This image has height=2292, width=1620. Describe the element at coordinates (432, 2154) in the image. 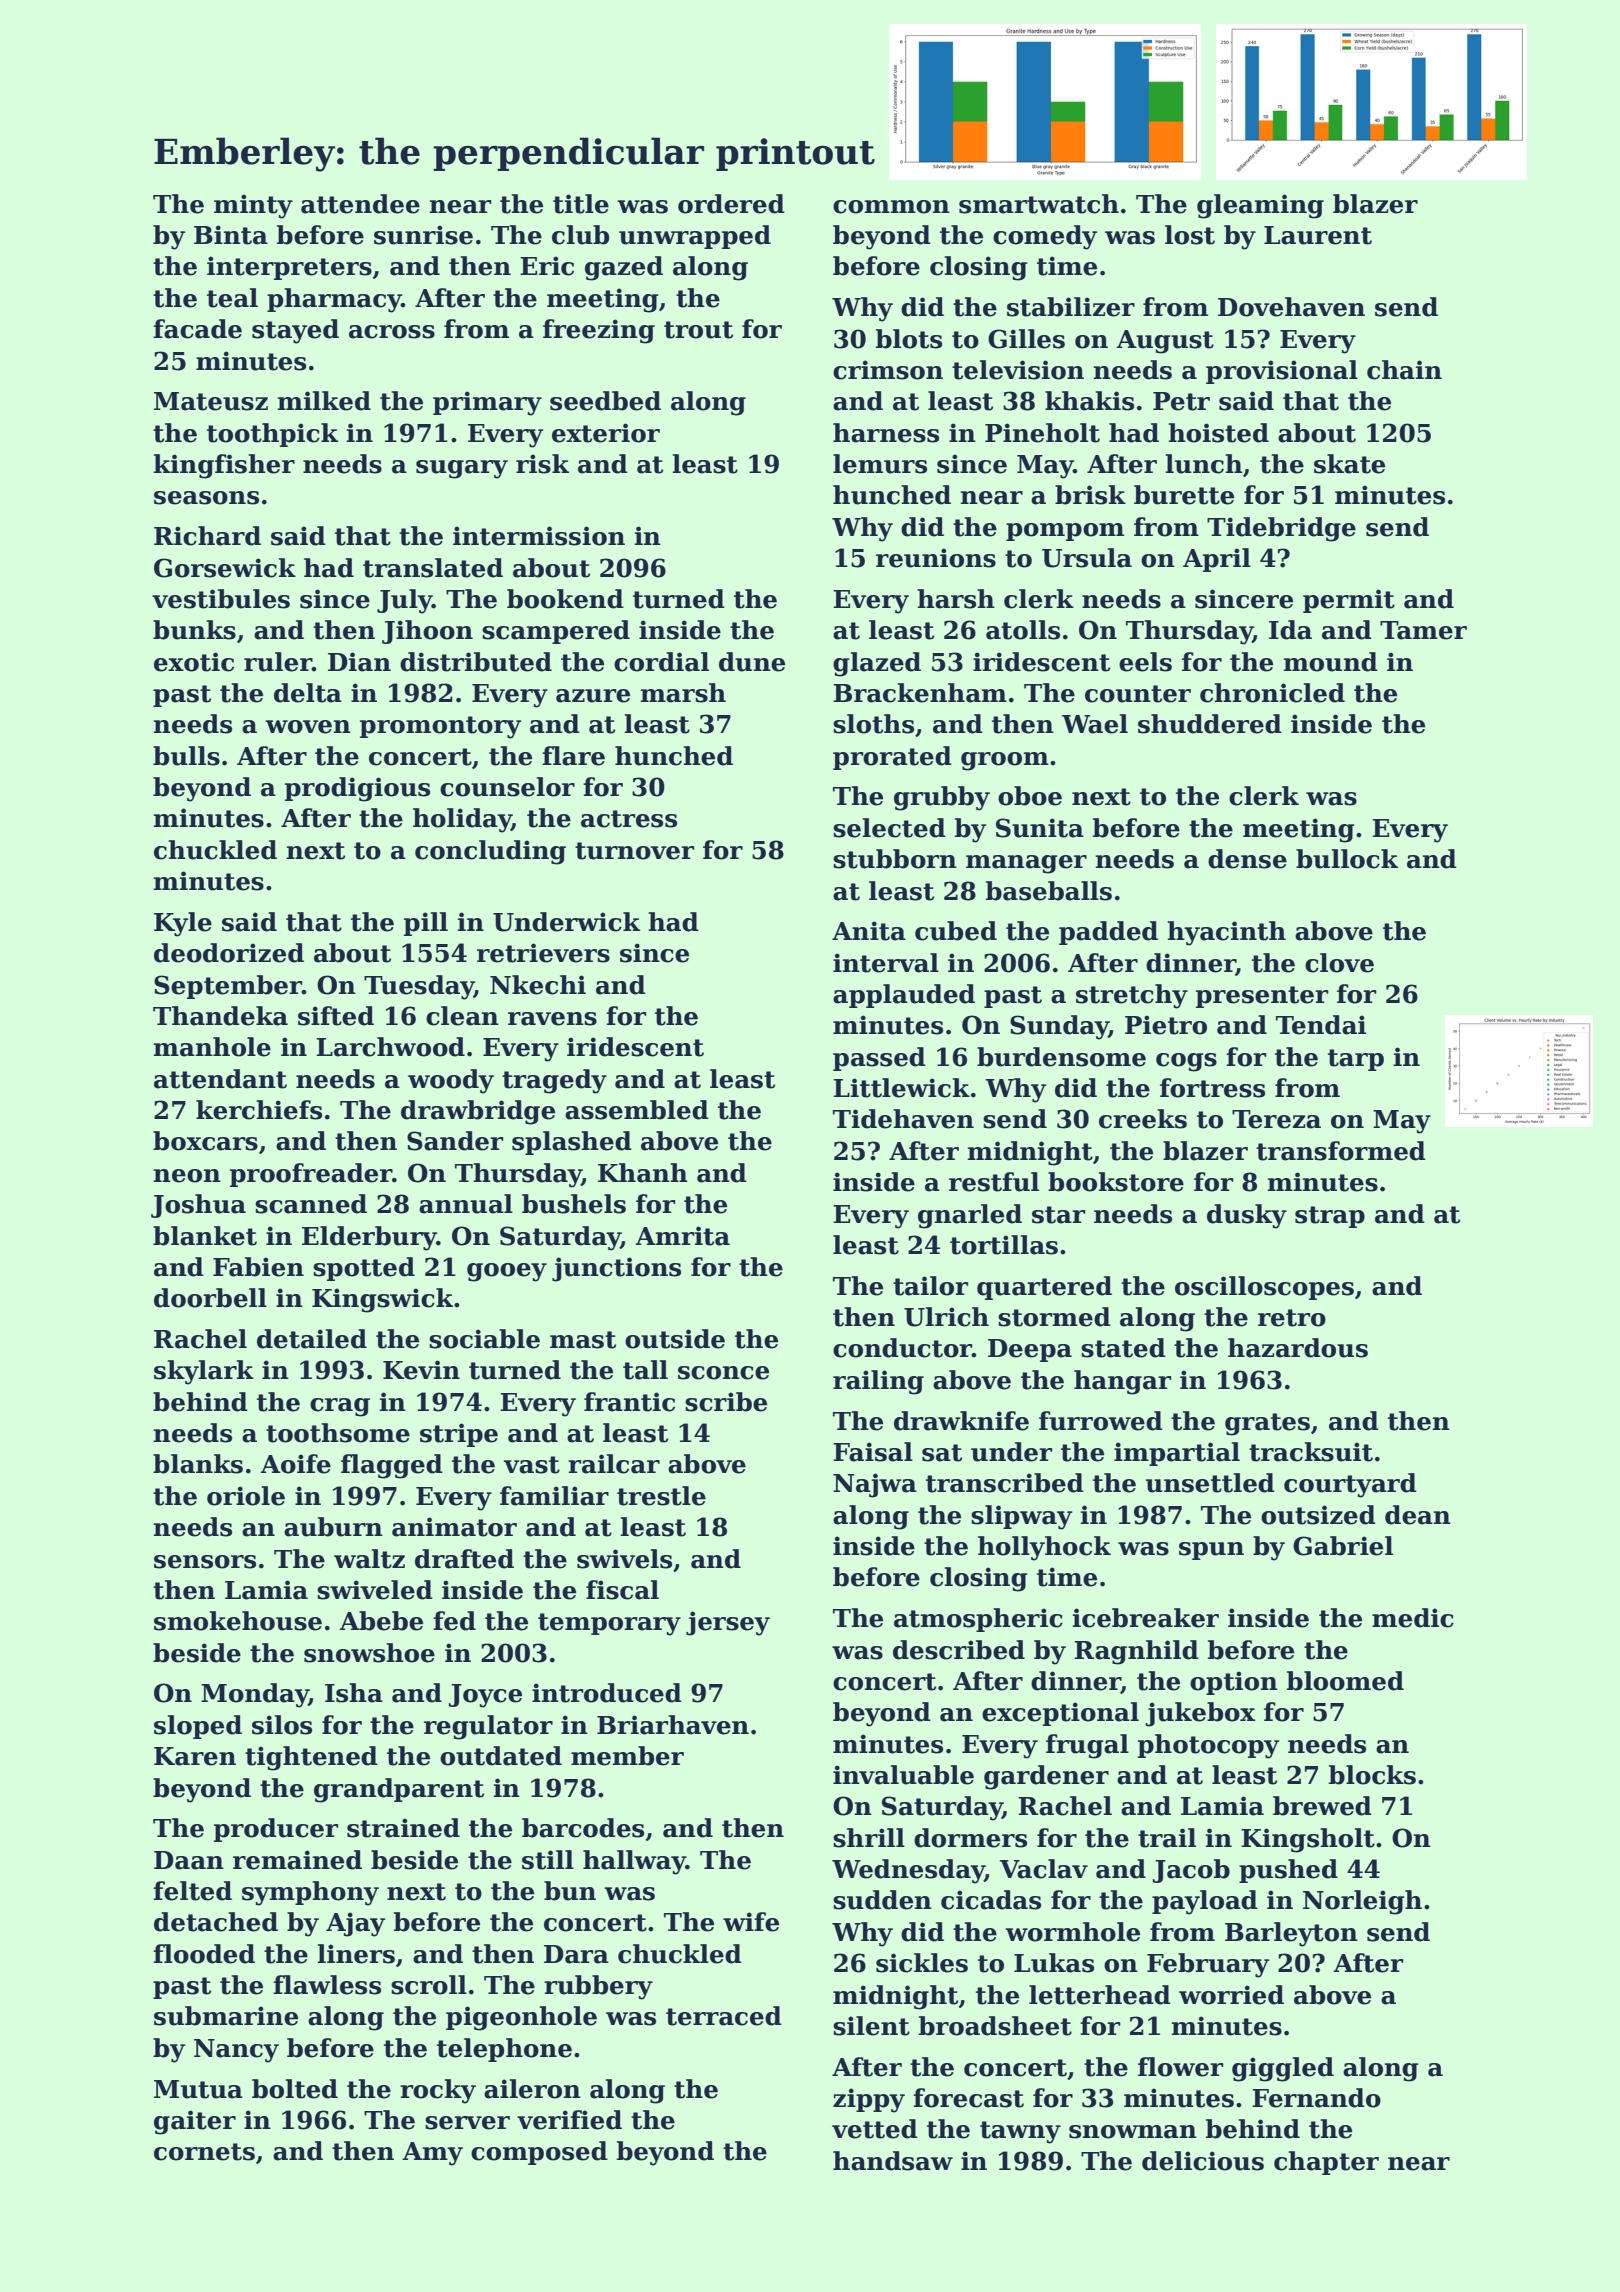

I see `Amy` at that location.
